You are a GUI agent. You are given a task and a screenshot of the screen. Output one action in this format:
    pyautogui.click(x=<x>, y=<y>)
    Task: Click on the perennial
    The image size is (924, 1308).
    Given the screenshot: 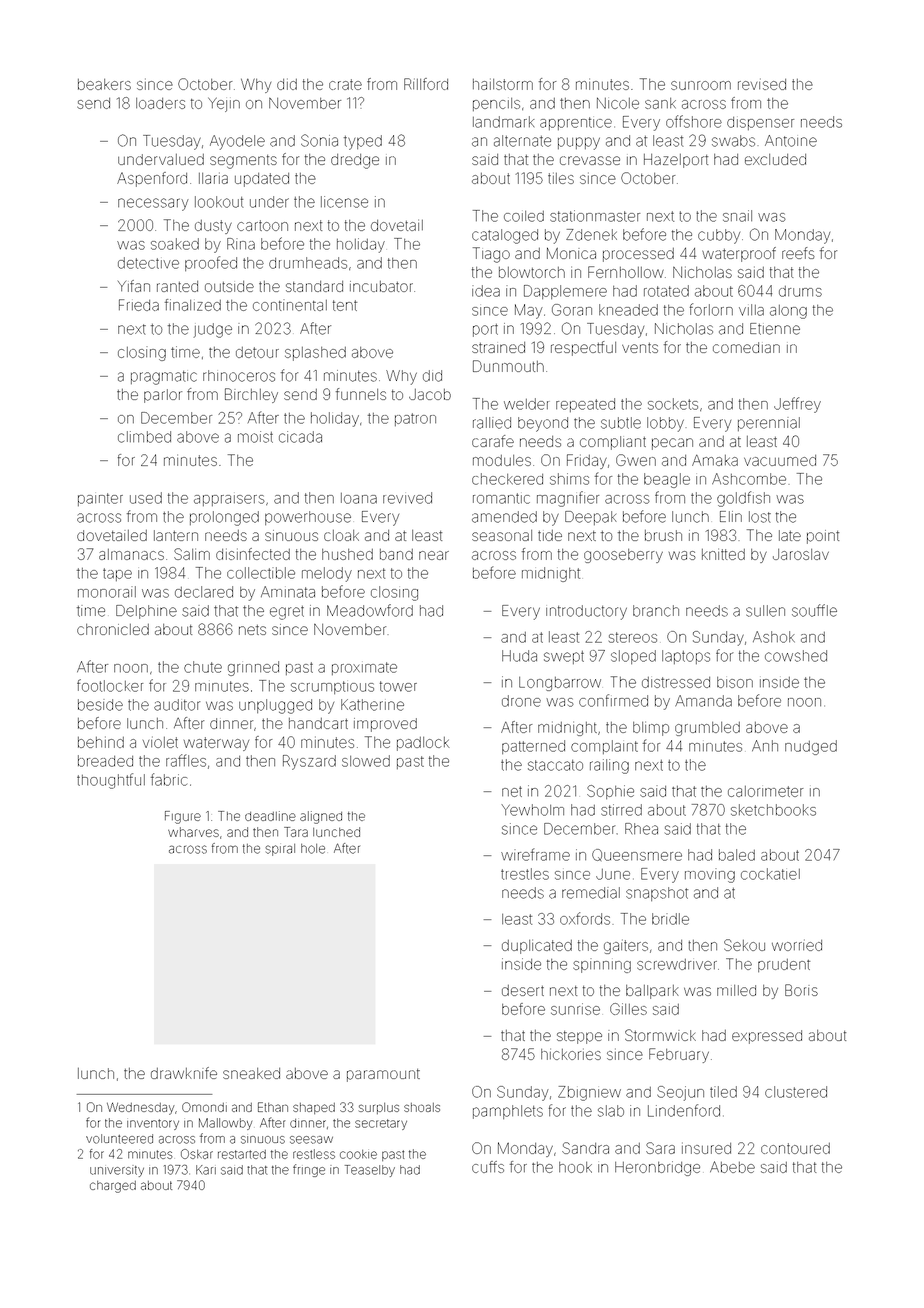 What is the action you would take?
    pyautogui.click(x=769, y=424)
